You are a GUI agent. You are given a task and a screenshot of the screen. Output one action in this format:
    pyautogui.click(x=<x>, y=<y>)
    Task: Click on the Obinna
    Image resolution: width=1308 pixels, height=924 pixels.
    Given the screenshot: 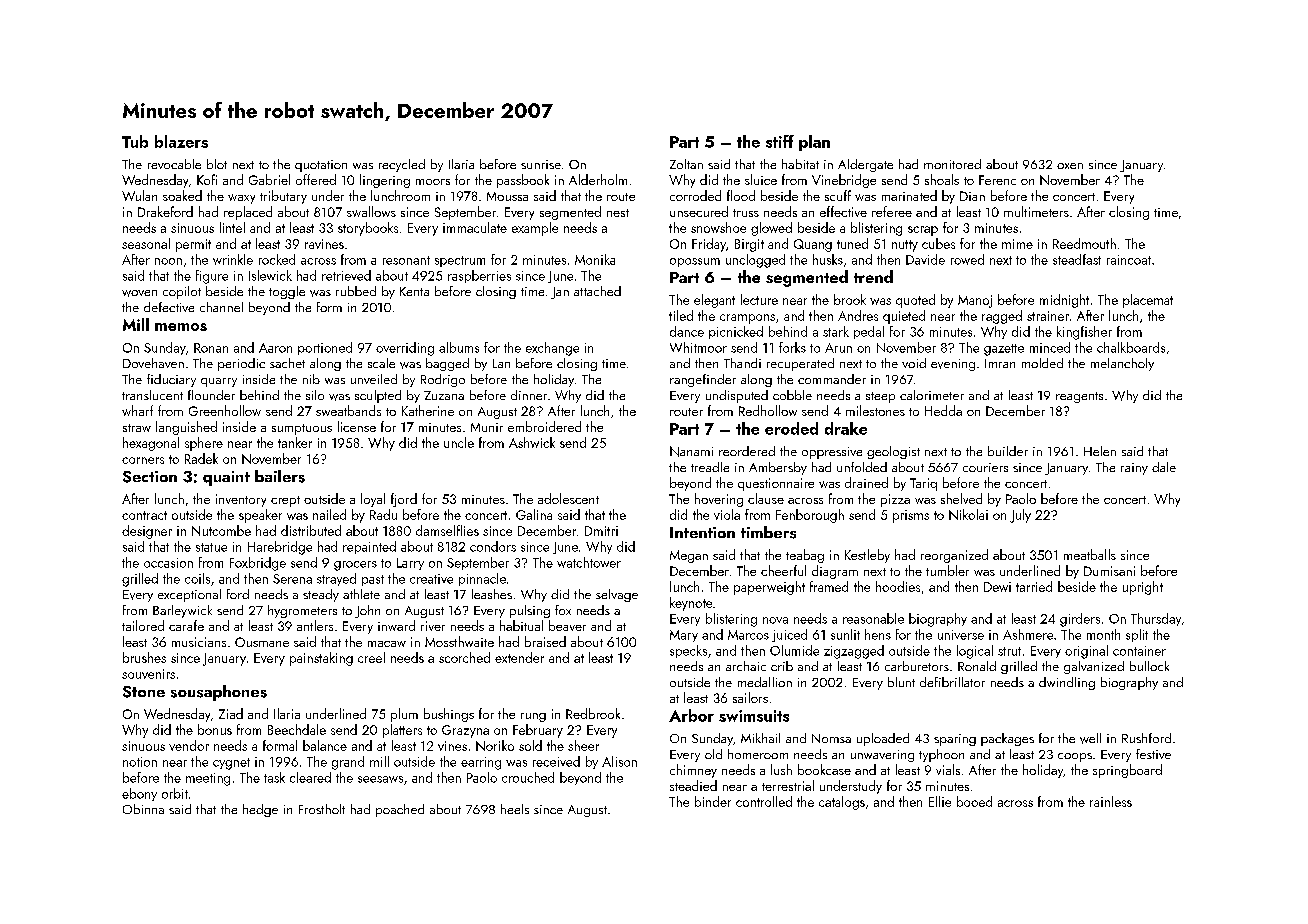 What is the action you would take?
    pyautogui.click(x=143, y=809)
